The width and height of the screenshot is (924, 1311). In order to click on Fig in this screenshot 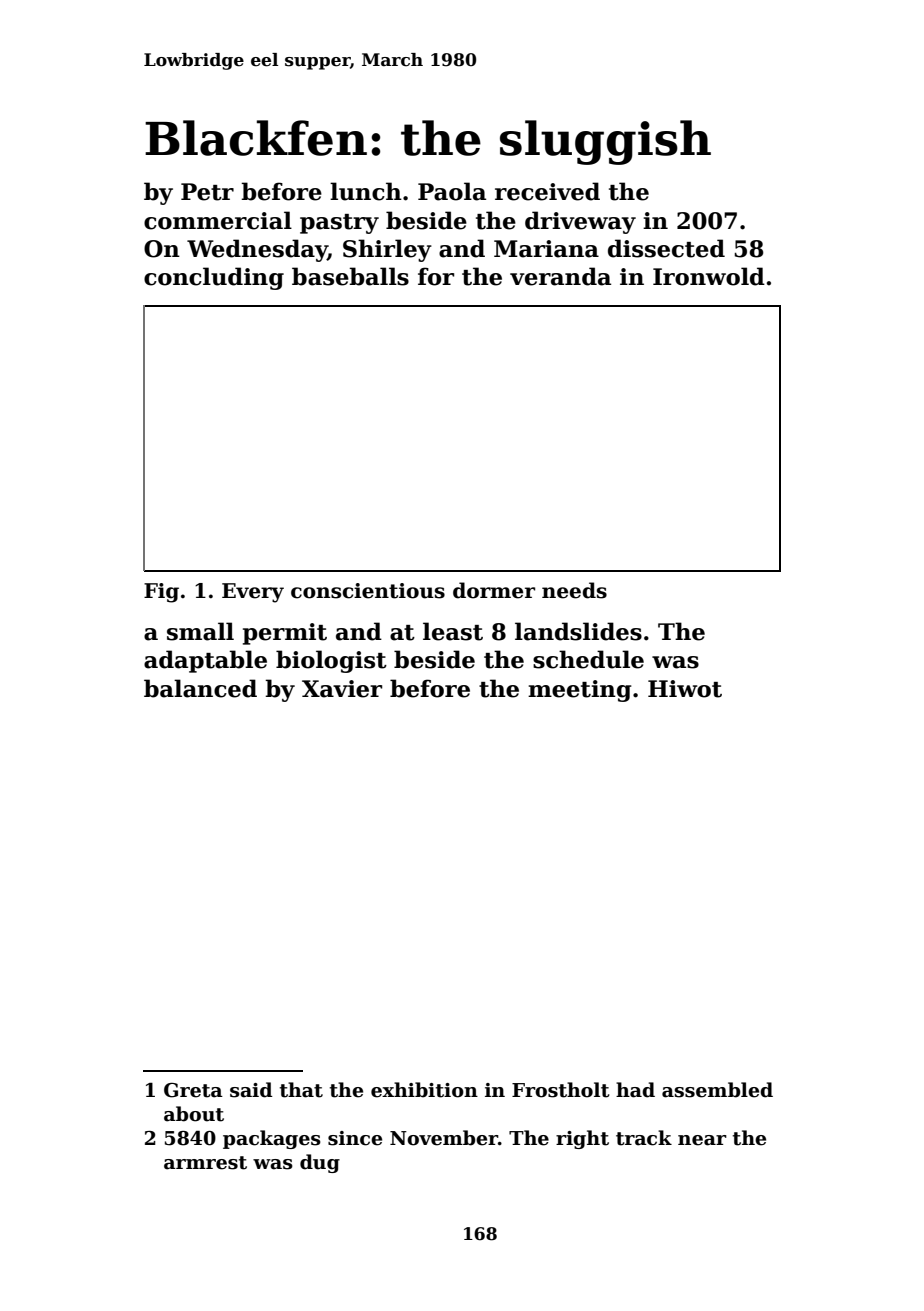, I will do `click(161, 593)`.
